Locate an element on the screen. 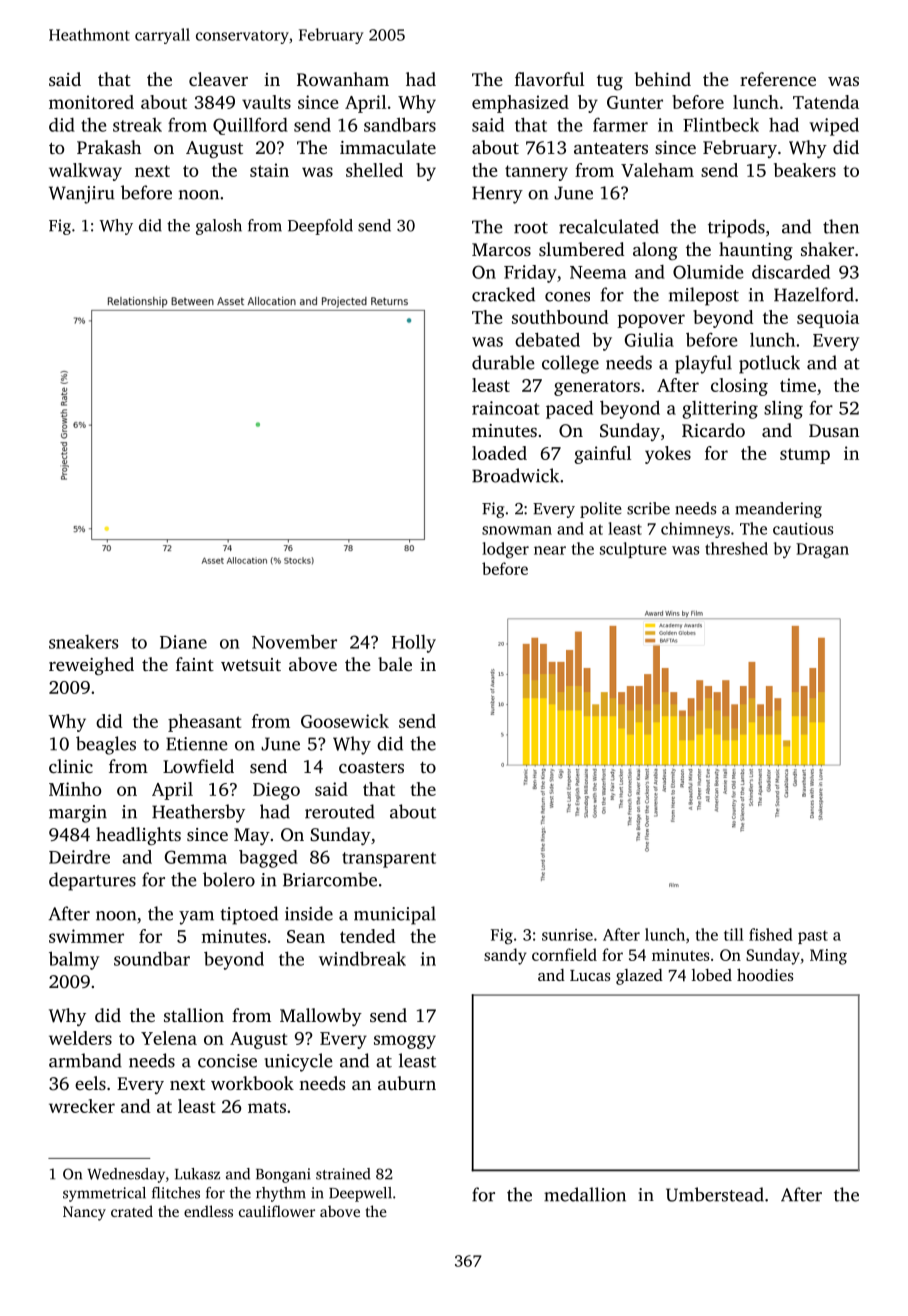  coasters is located at coordinates (371, 767).
